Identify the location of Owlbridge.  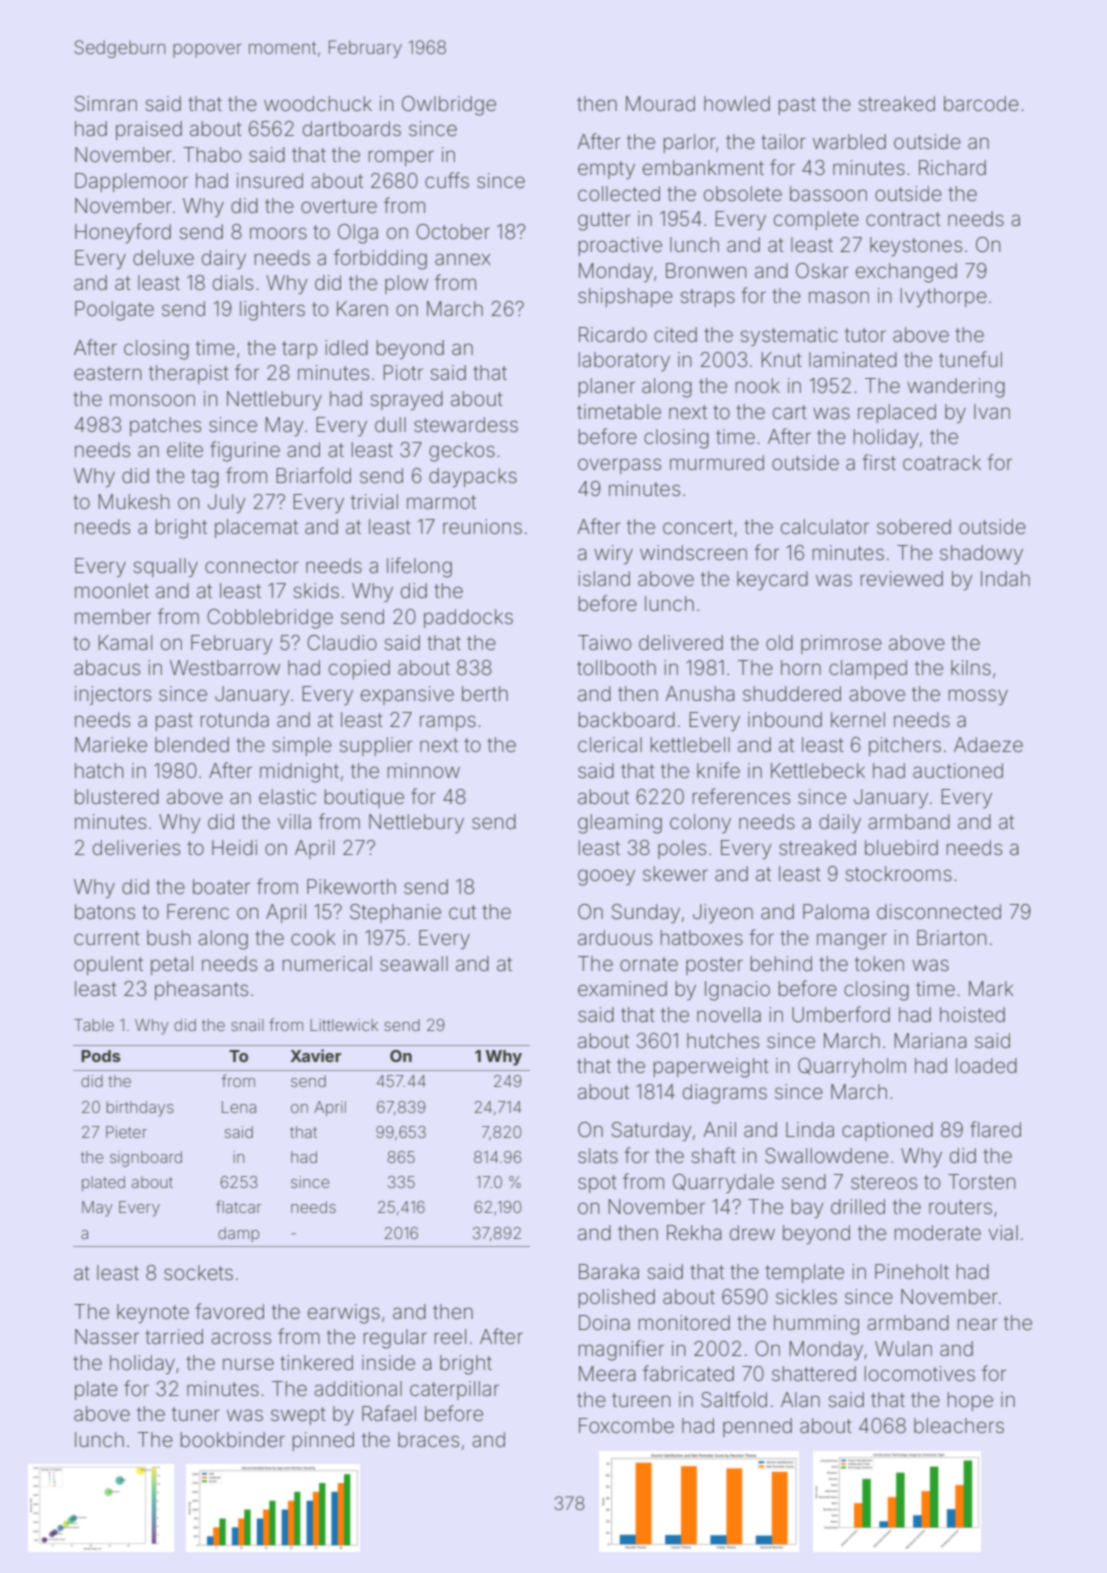
(449, 106).
